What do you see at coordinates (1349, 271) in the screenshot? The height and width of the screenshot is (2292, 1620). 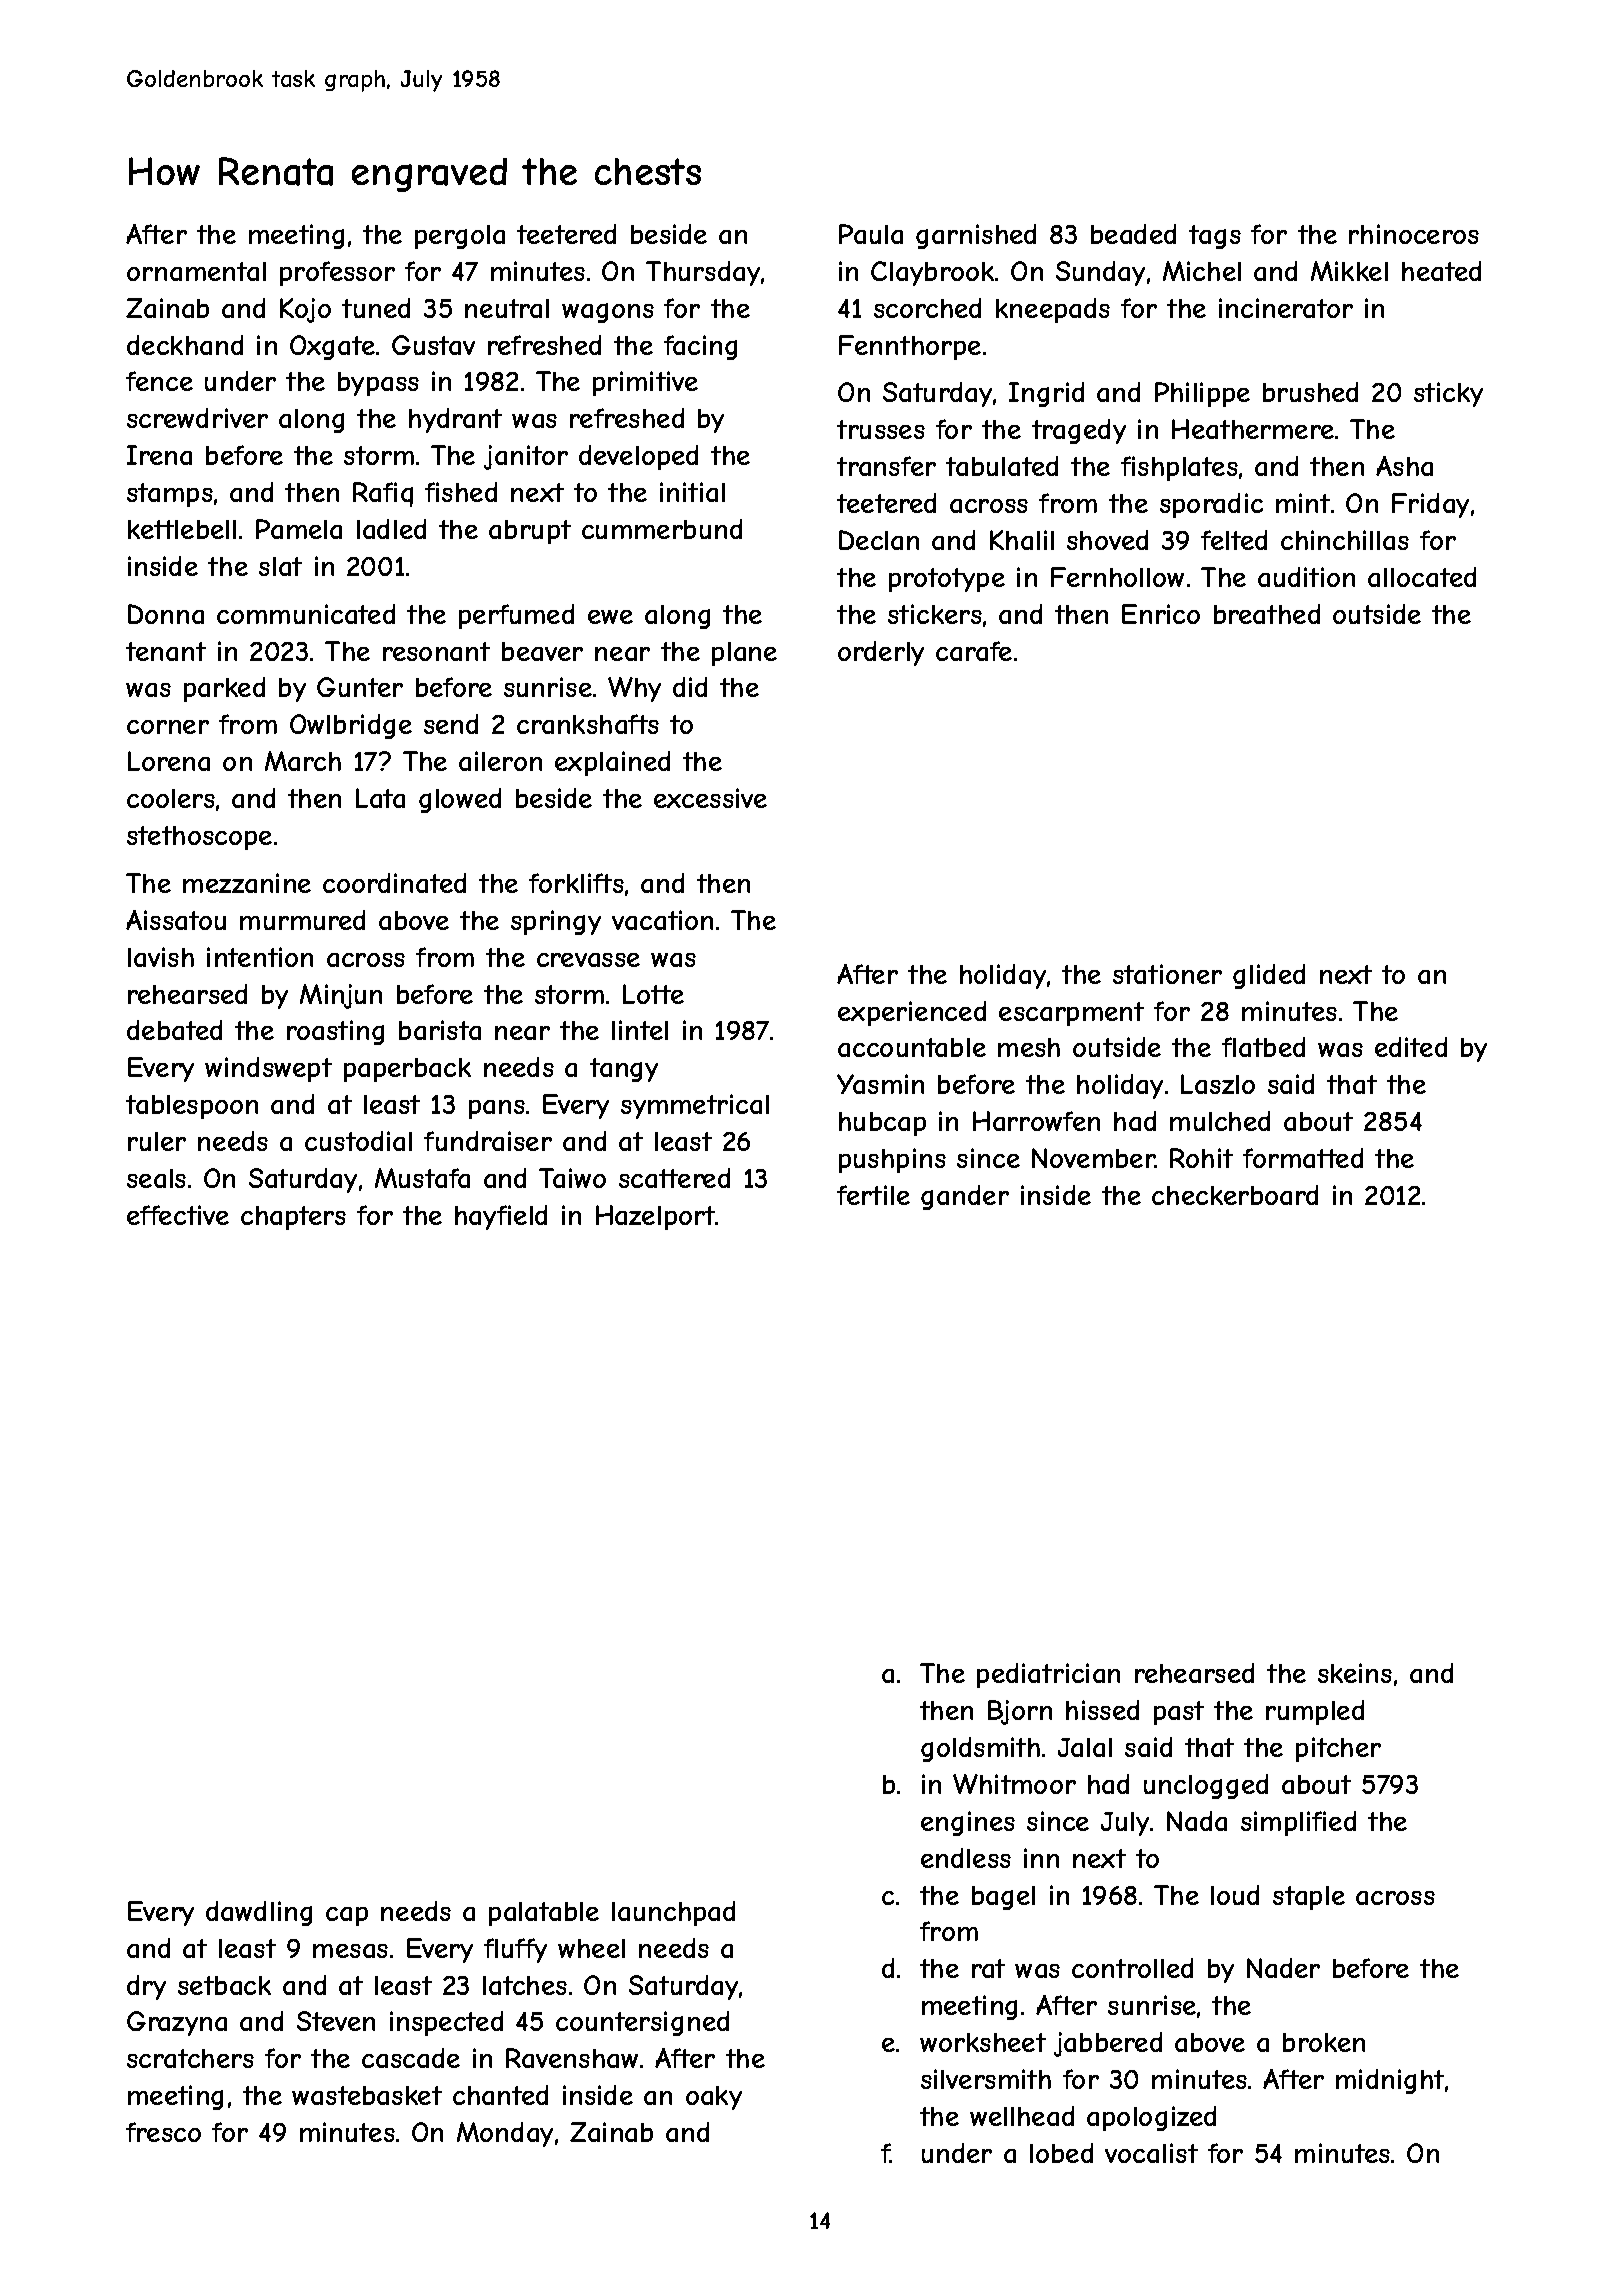 I see `Mikkel` at bounding box center [1349, 271].
